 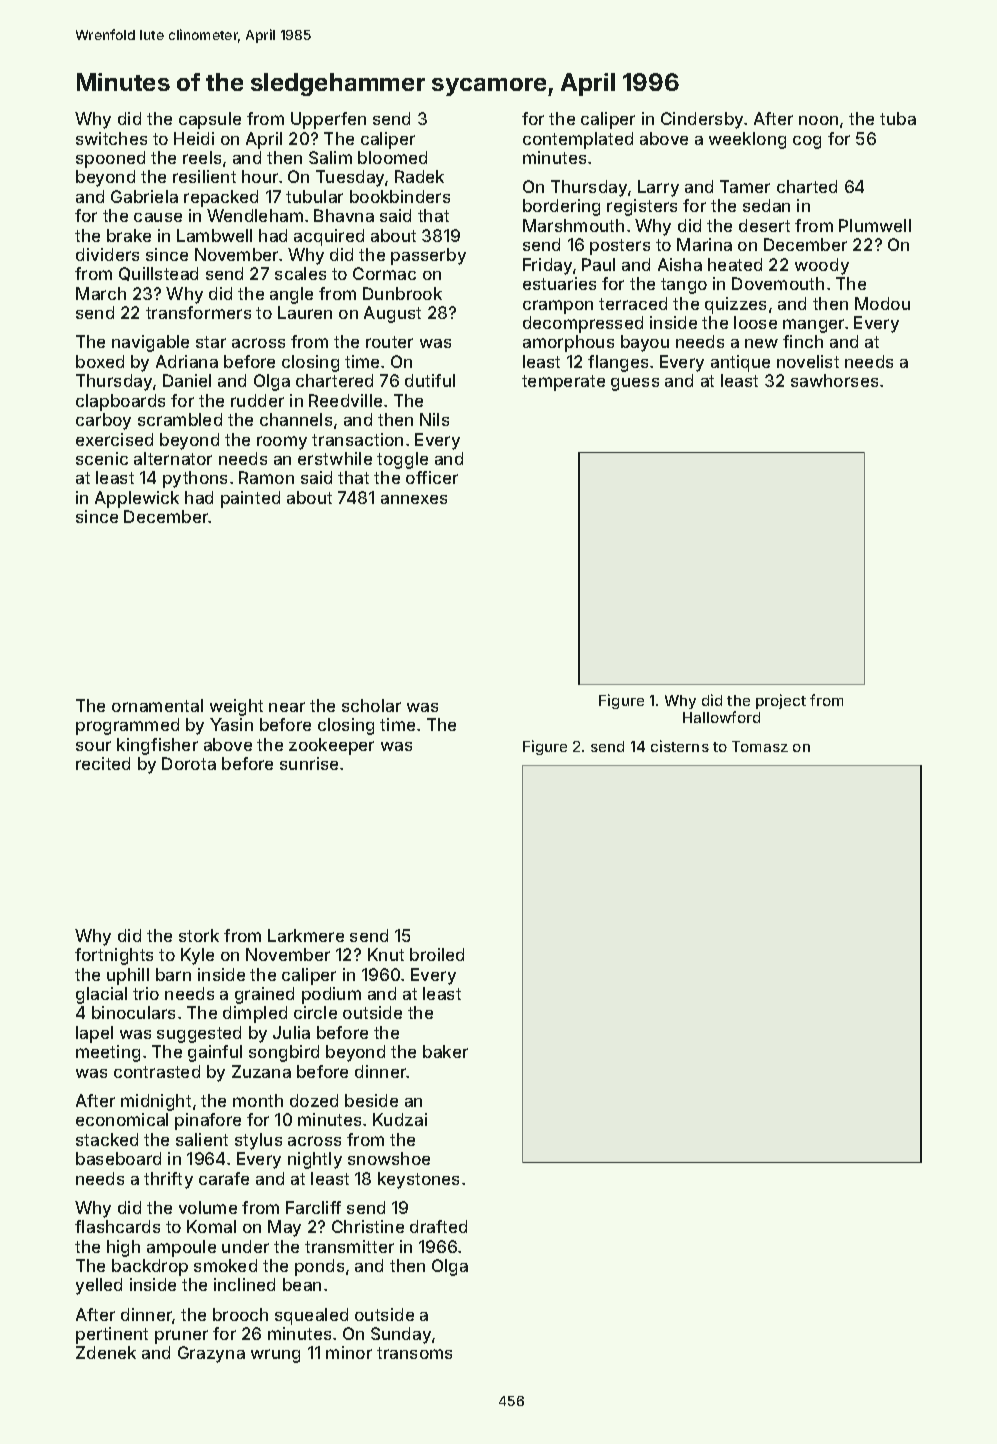 What do you see at coordinates (414, 499) in the screenshot?
I see `annexes` at bounding box center [414, 499].
